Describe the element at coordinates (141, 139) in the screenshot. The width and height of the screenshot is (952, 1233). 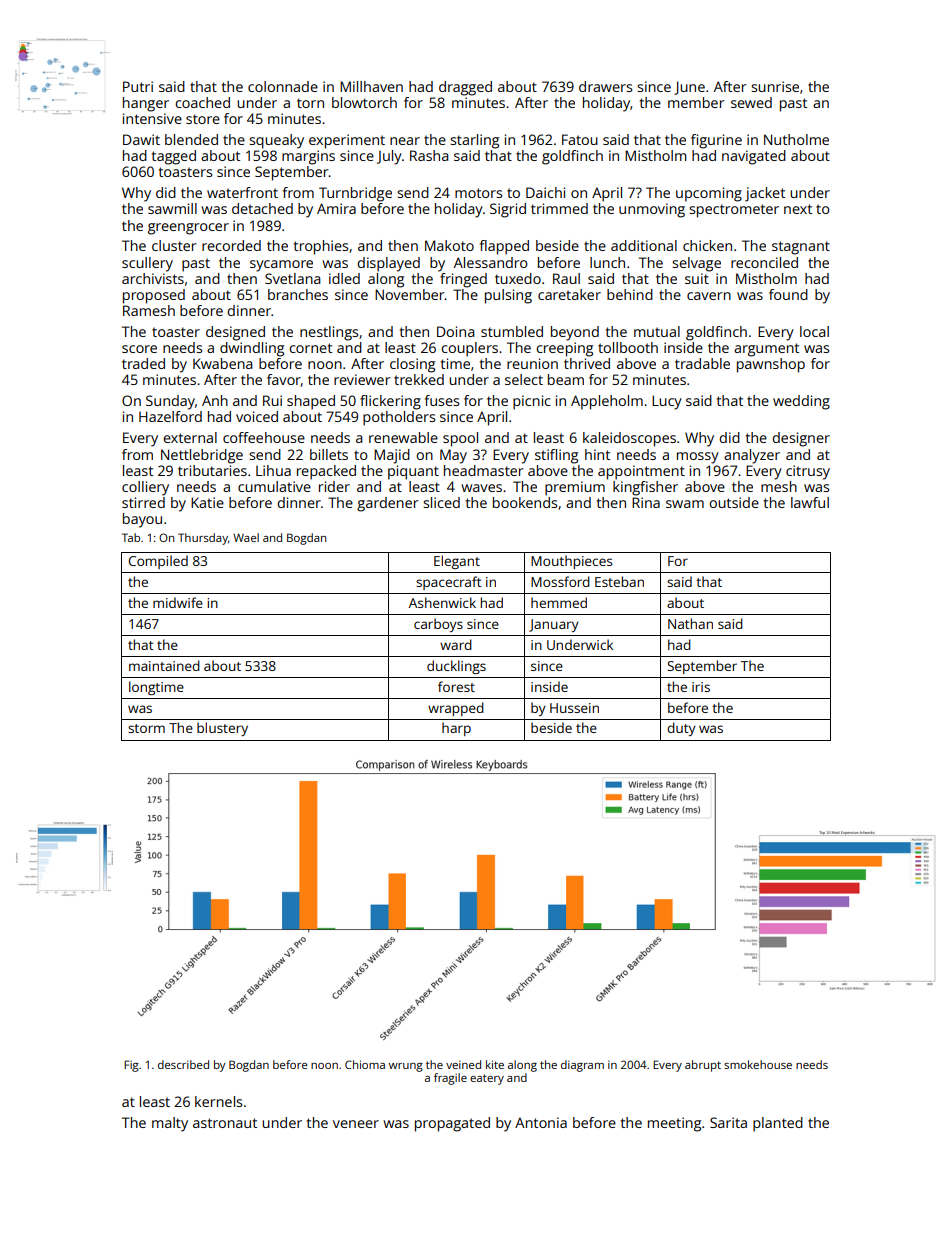
I see `Dawit` at that location.
